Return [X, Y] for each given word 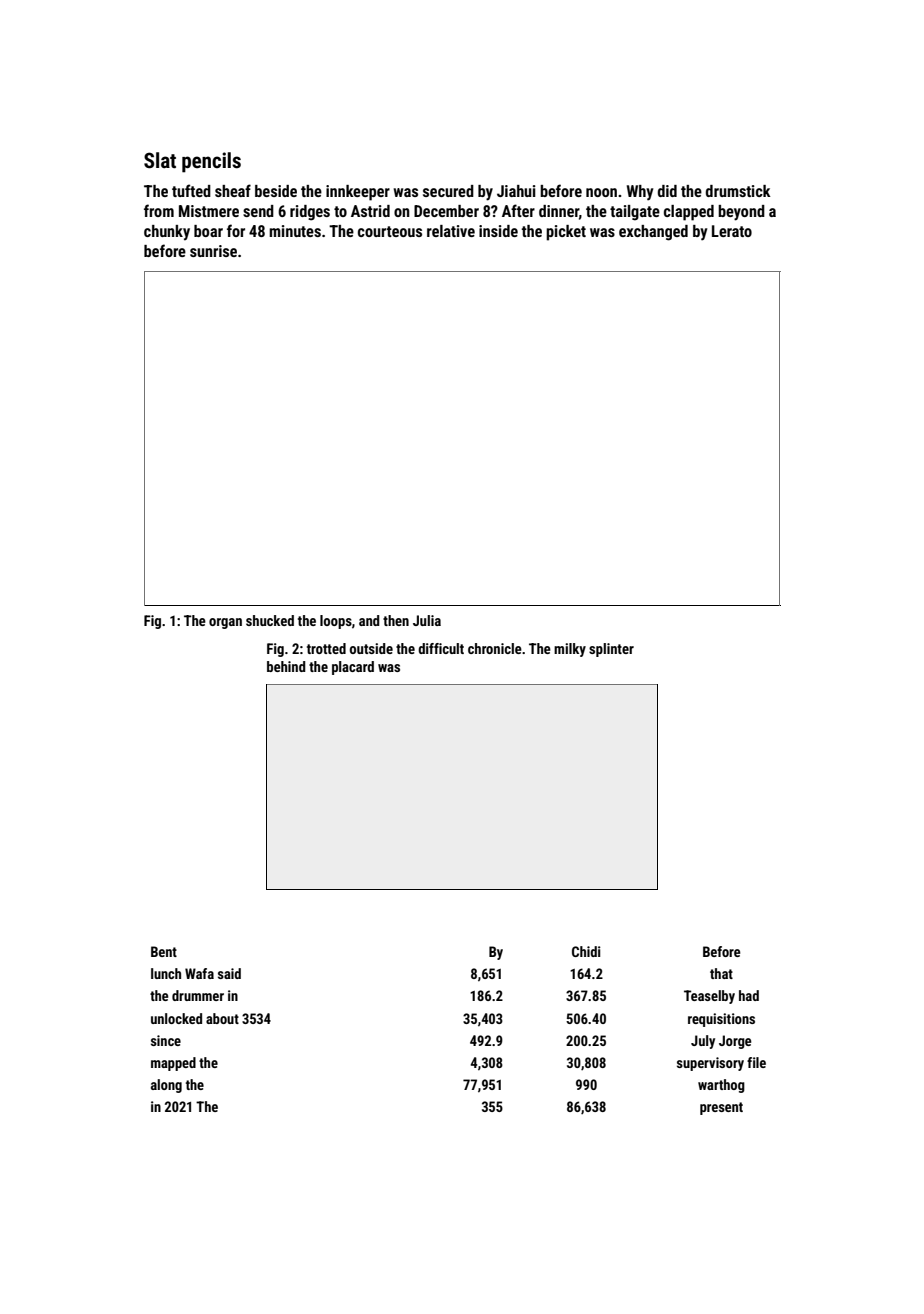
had [749, 995]
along [166, 1086]
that [721, 973]
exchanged [653, 233]
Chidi [586, 951]
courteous [390, 231]
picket [566, 233]
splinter [611, 650]
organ [225, 623]
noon [601, 192]
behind [286, 666]
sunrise [213, 251]
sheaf [233, 190]
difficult [441, 648]
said [229, 973]
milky [570, 650]
